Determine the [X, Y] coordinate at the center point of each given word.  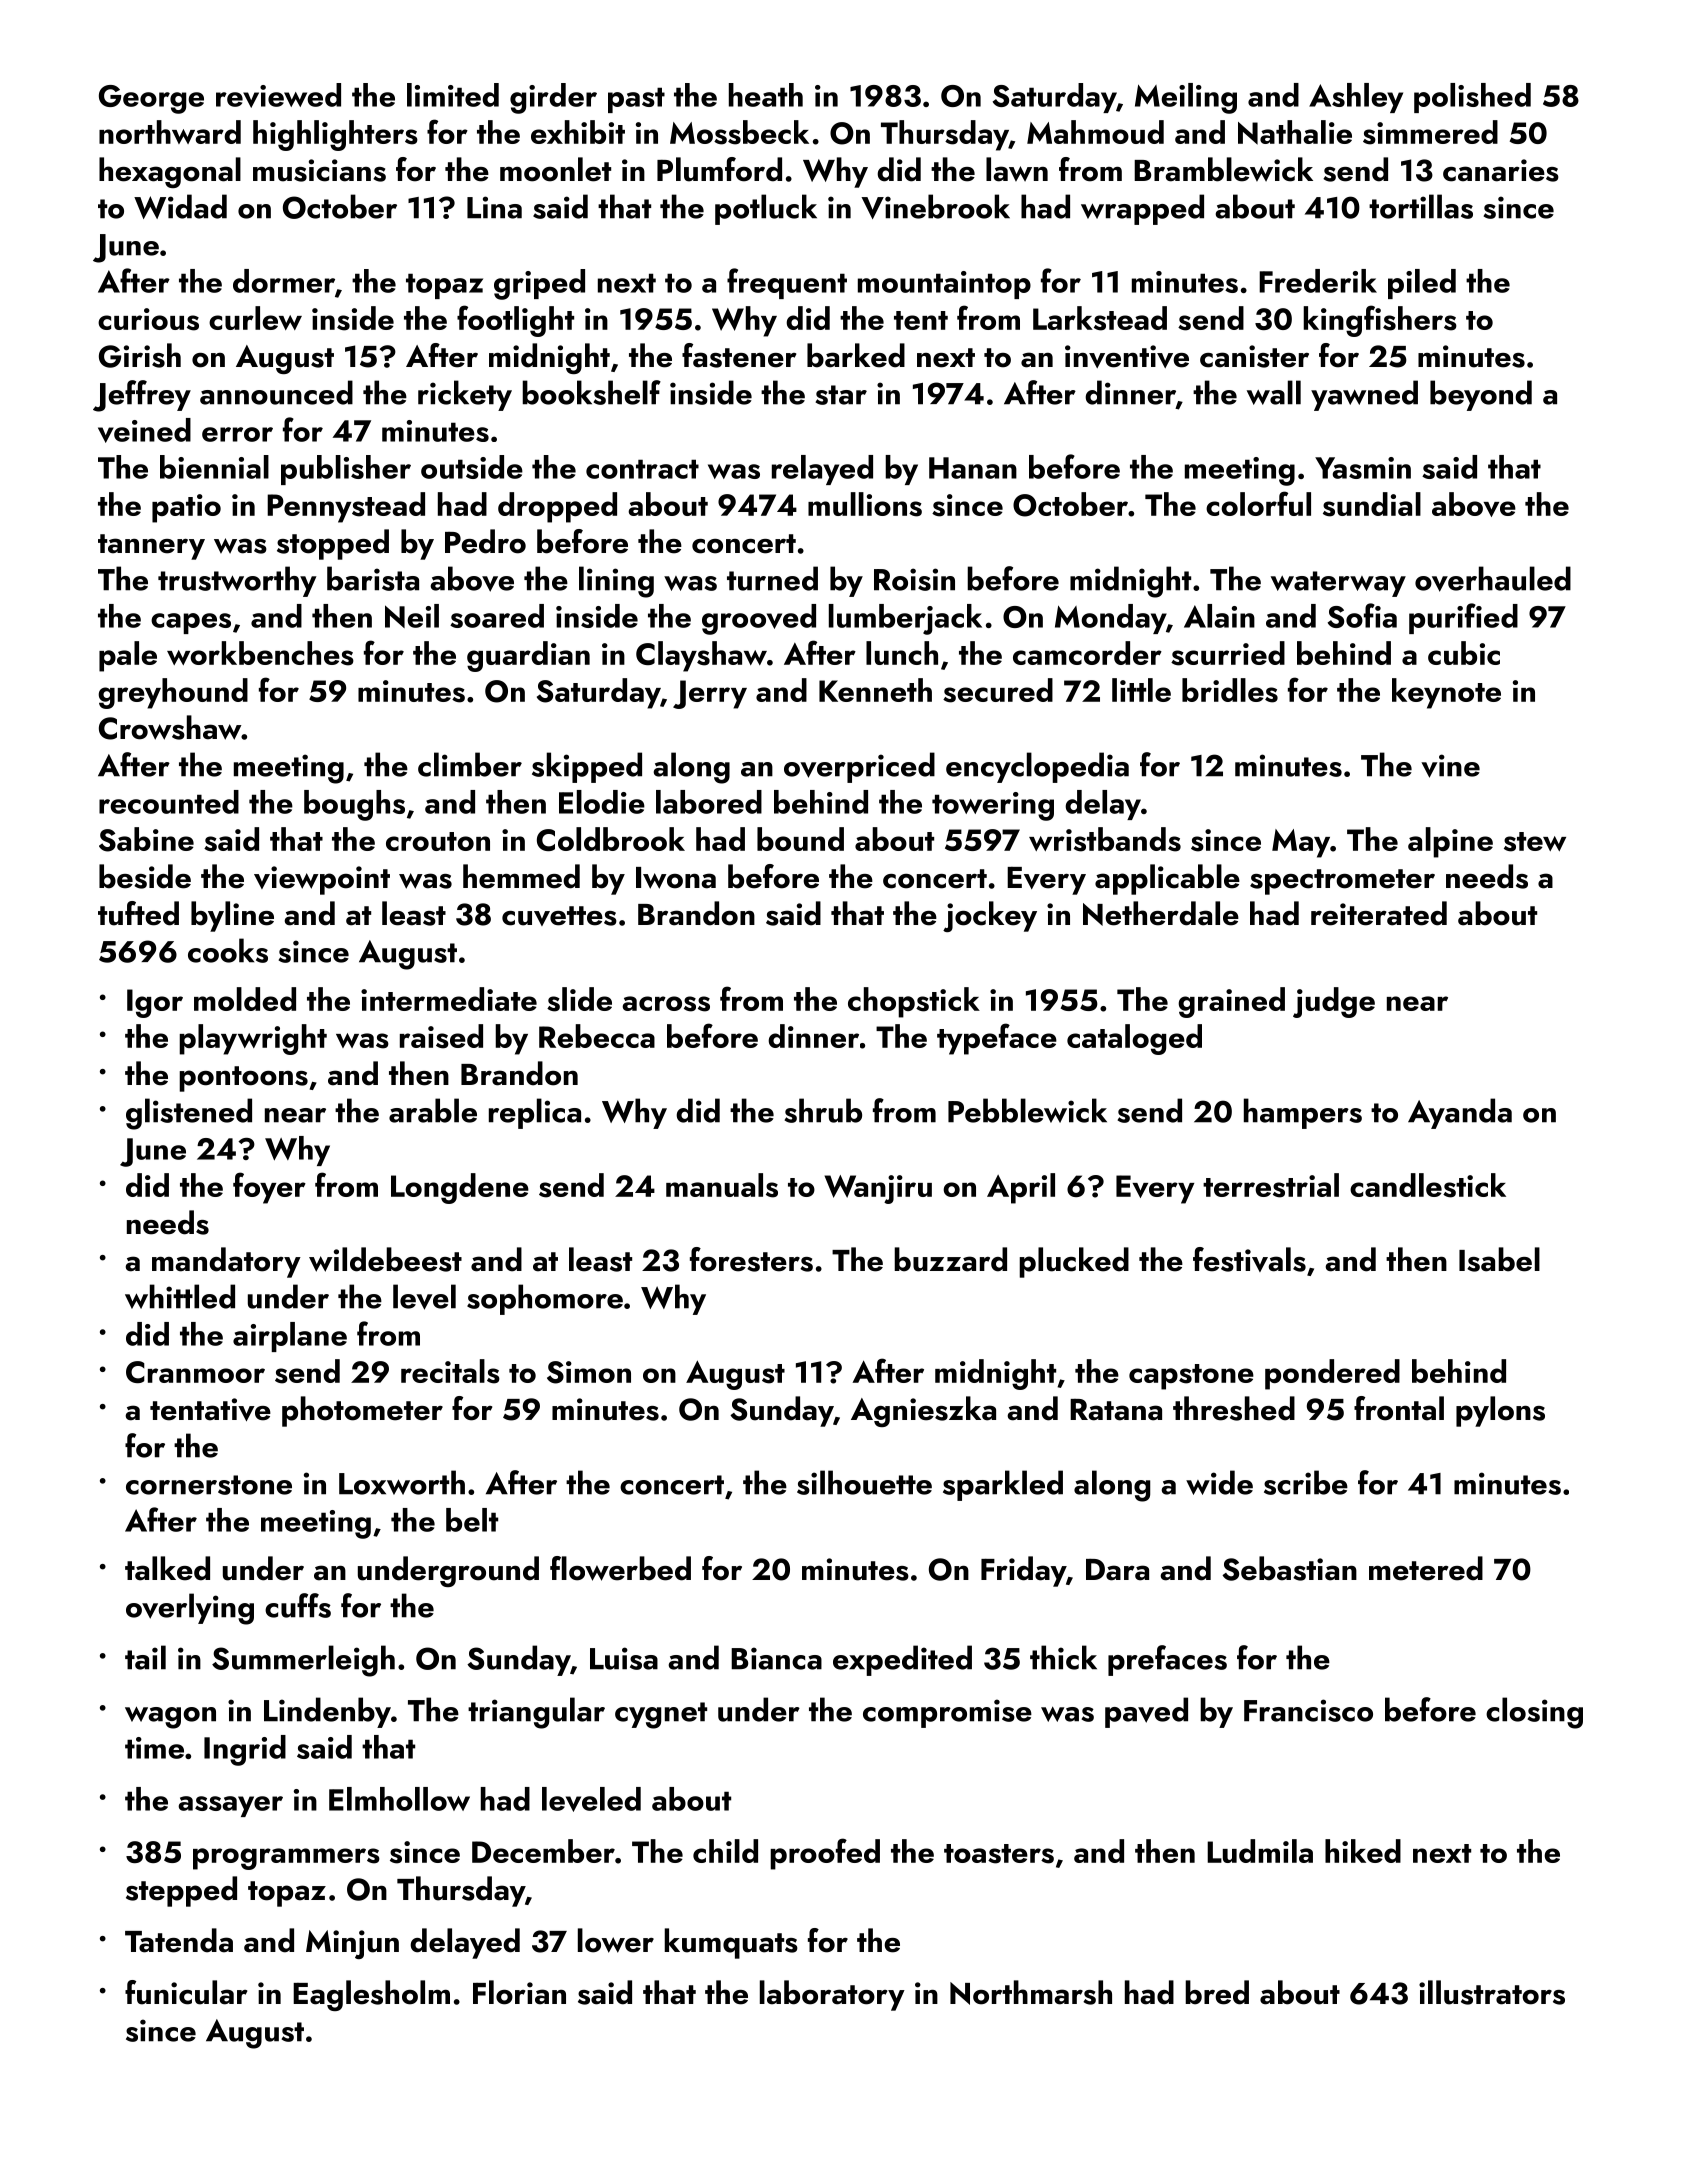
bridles [1230, 690]
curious [148, 319]
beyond [1481, 395]
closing [1534, 1713]
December [543, 1851]
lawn [1017, 169]
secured [998, 690]
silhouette [864, 1482]
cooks [228, 950]
